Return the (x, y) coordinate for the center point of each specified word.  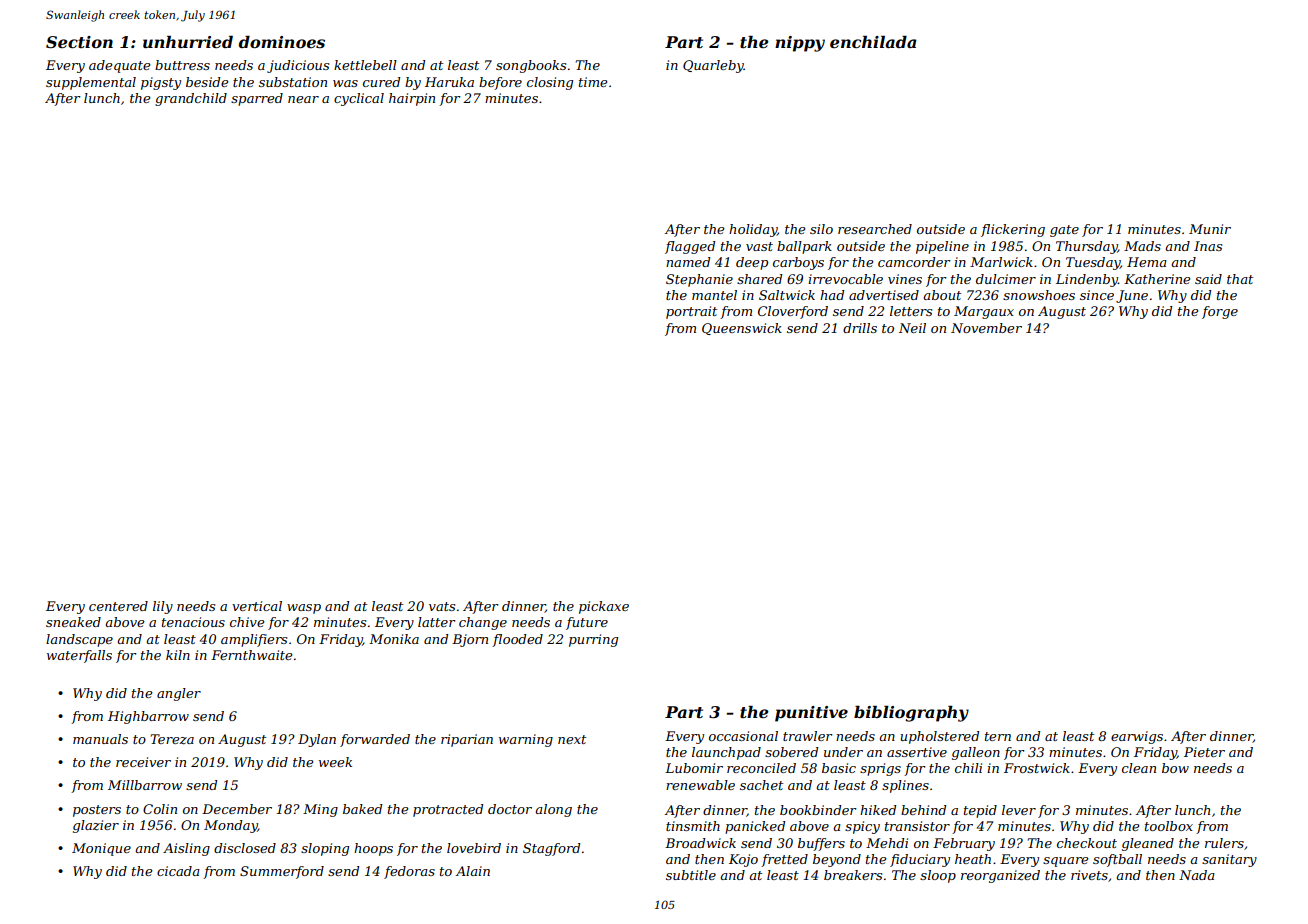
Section (79, 42)
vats (442, 606)
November (986, 328)
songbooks (531, 66)
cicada (178, 871)
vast (759, 246)
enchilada (873, 42)
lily (163, 607)
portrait (691, 312)
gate (1064, 231)
